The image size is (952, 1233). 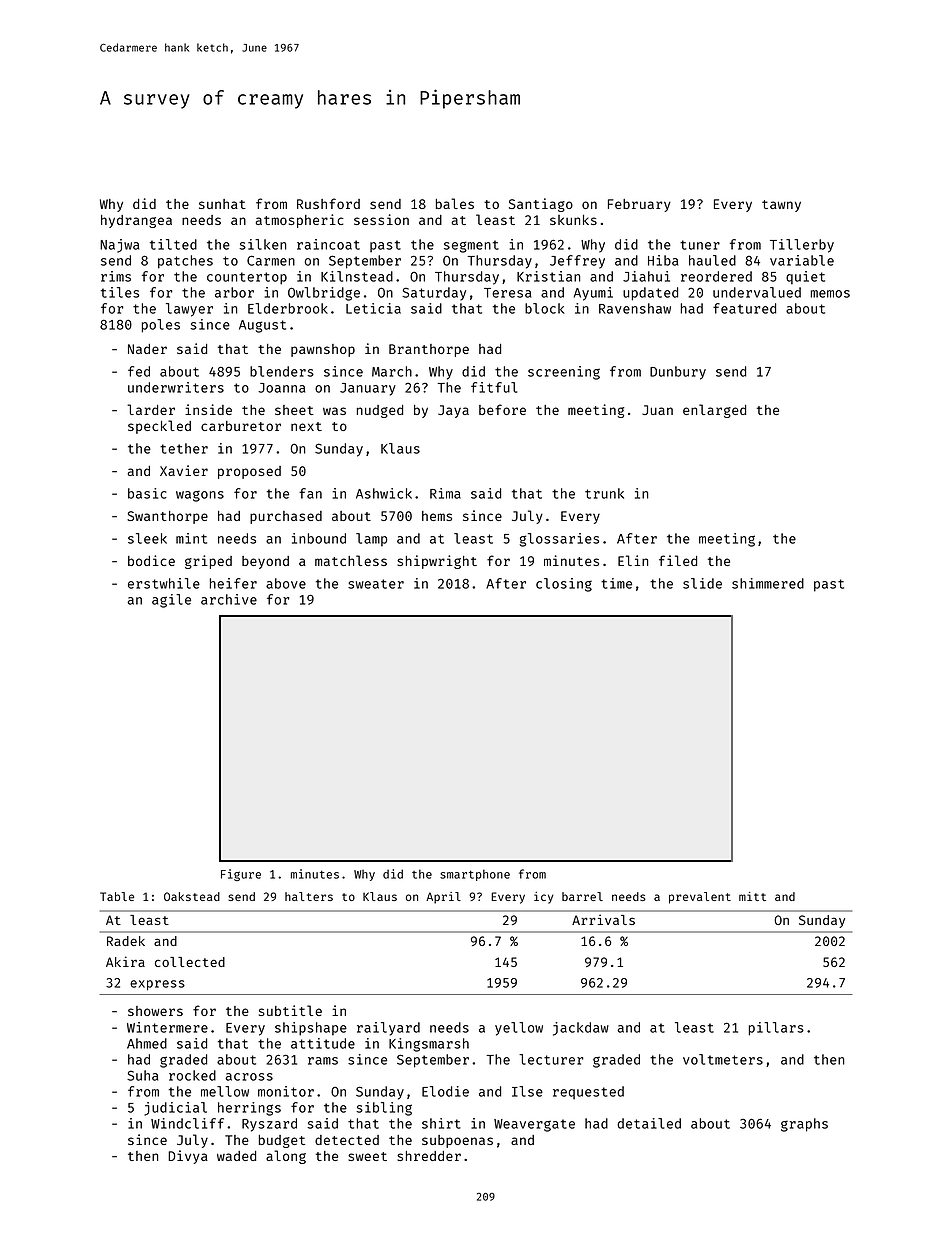 What do you see at coordinates (147, 493) in the page?
I see `basic` at bounding box center [147, 493].
